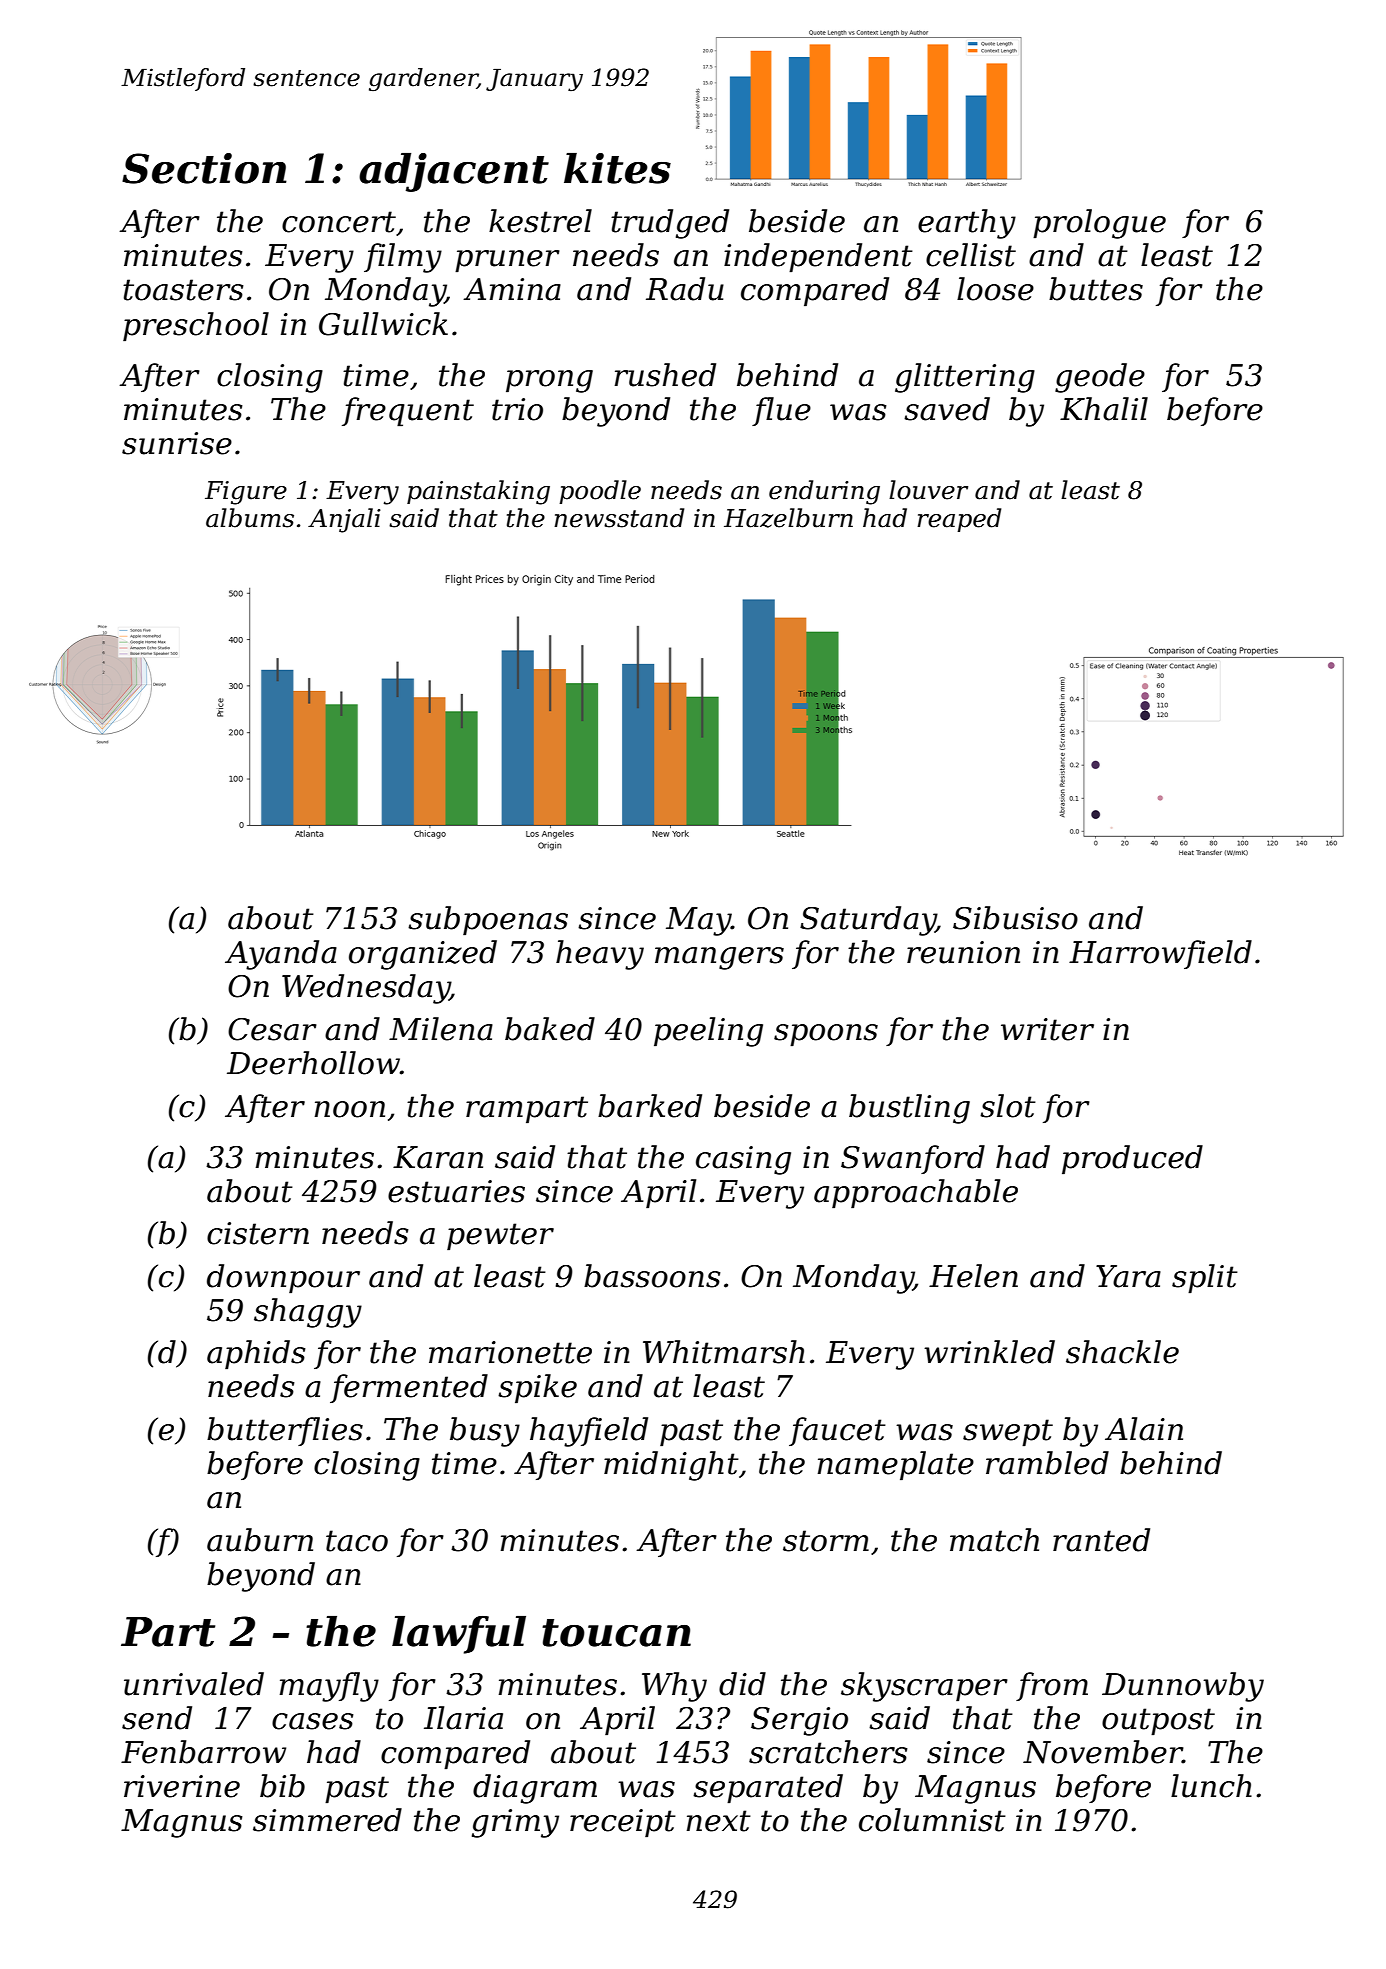 Image resolution: width=1386 pixels, height=1969 pixels. I want to click on Hazelburn, so click(788, 518).
